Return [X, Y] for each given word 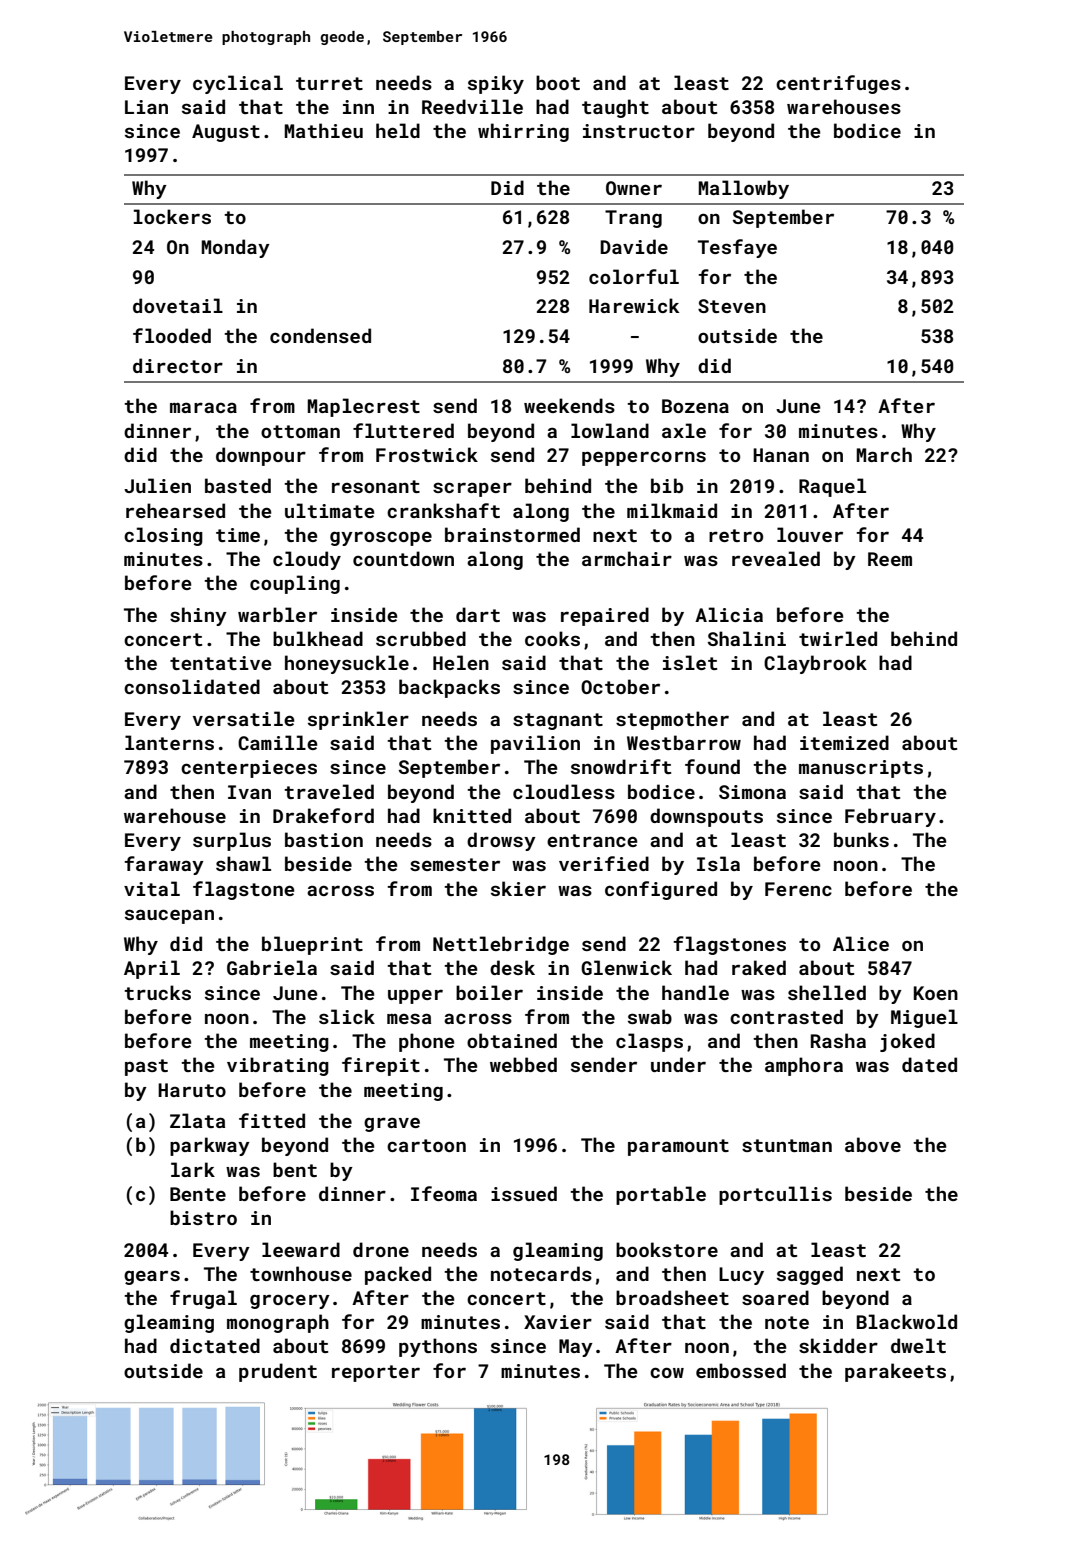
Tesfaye [737, 248]
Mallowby [744, 189]
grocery [290, 1301]
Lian [146, 107]
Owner [634, 188]
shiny [198, 616]
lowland [610, 430]
